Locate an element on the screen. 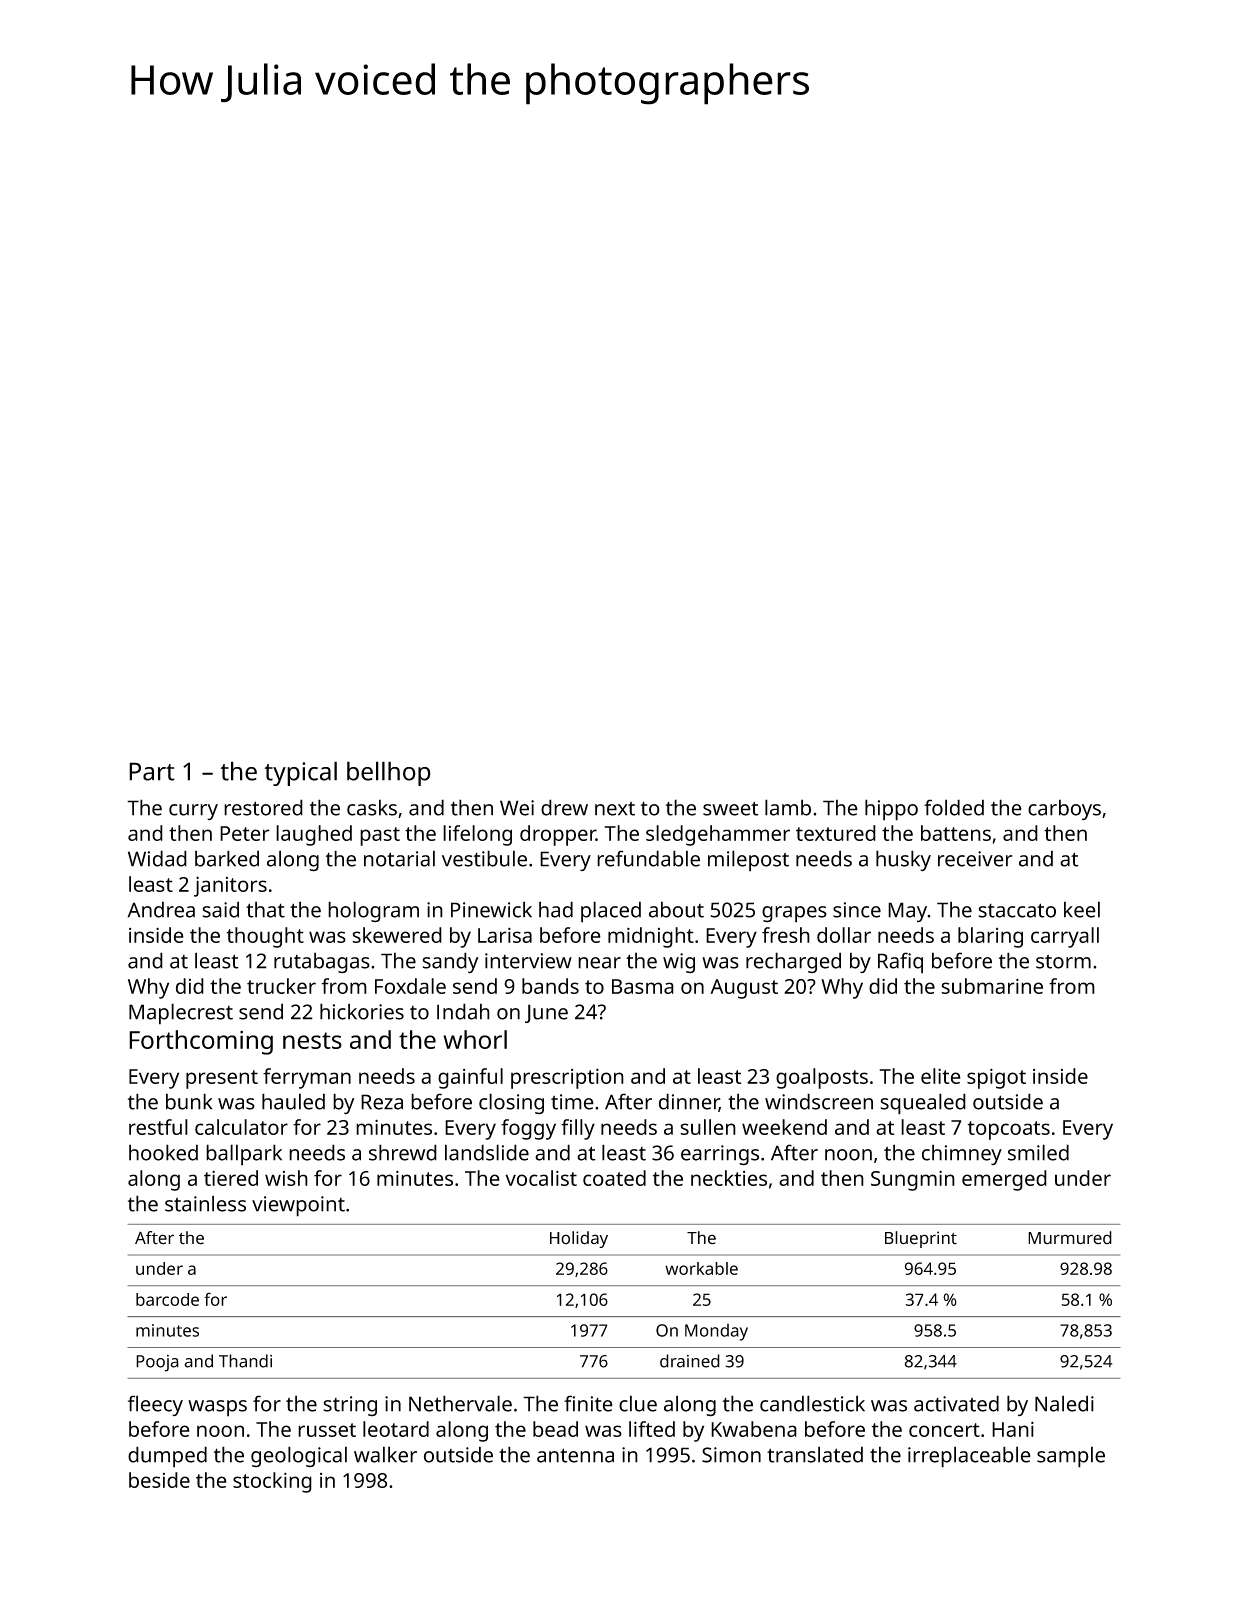  receiver is located at coordinates (975, 859).
